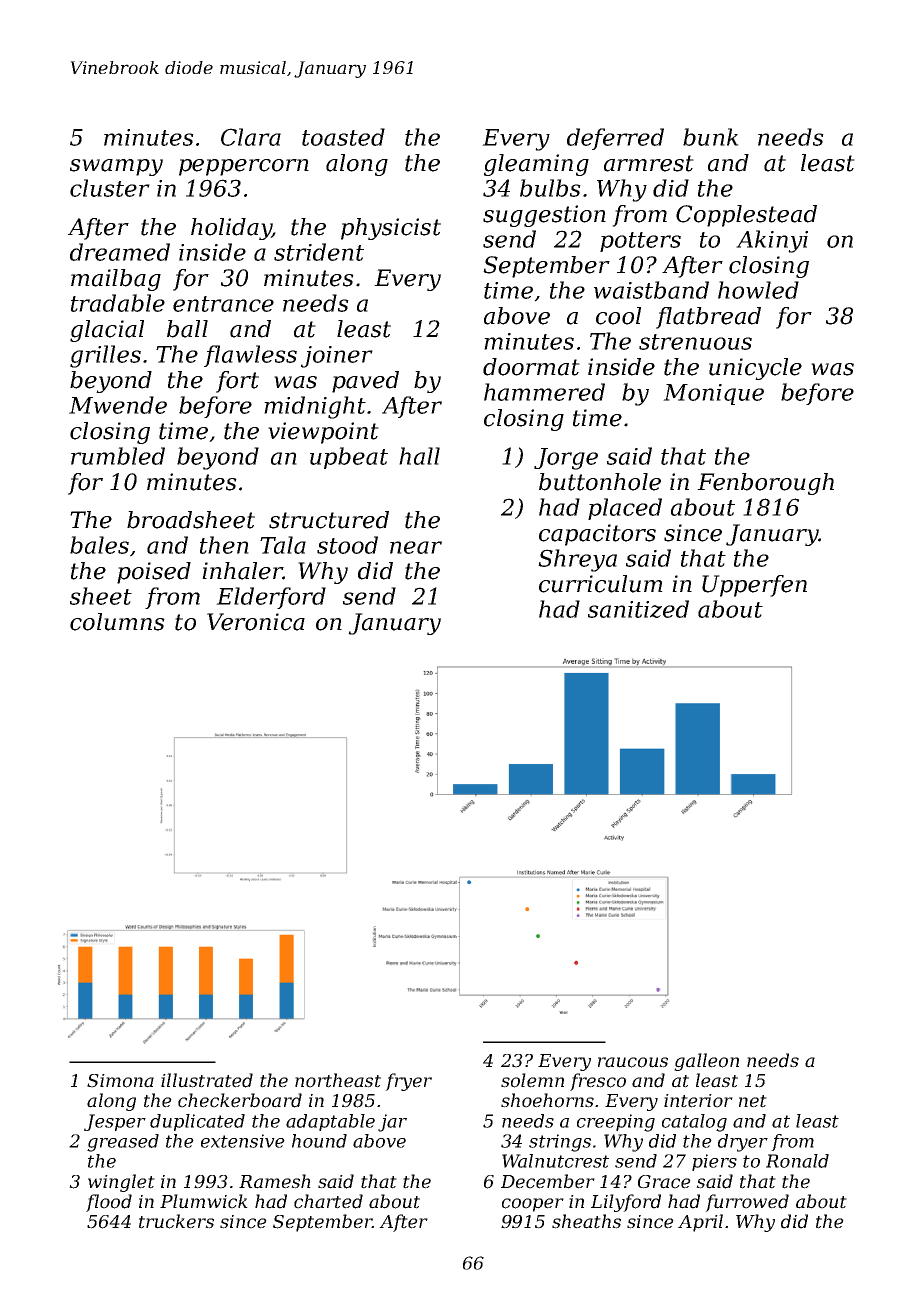 The width and height of the page is (924, 1311). I want to click on furrowed, so click(747, 1203).
